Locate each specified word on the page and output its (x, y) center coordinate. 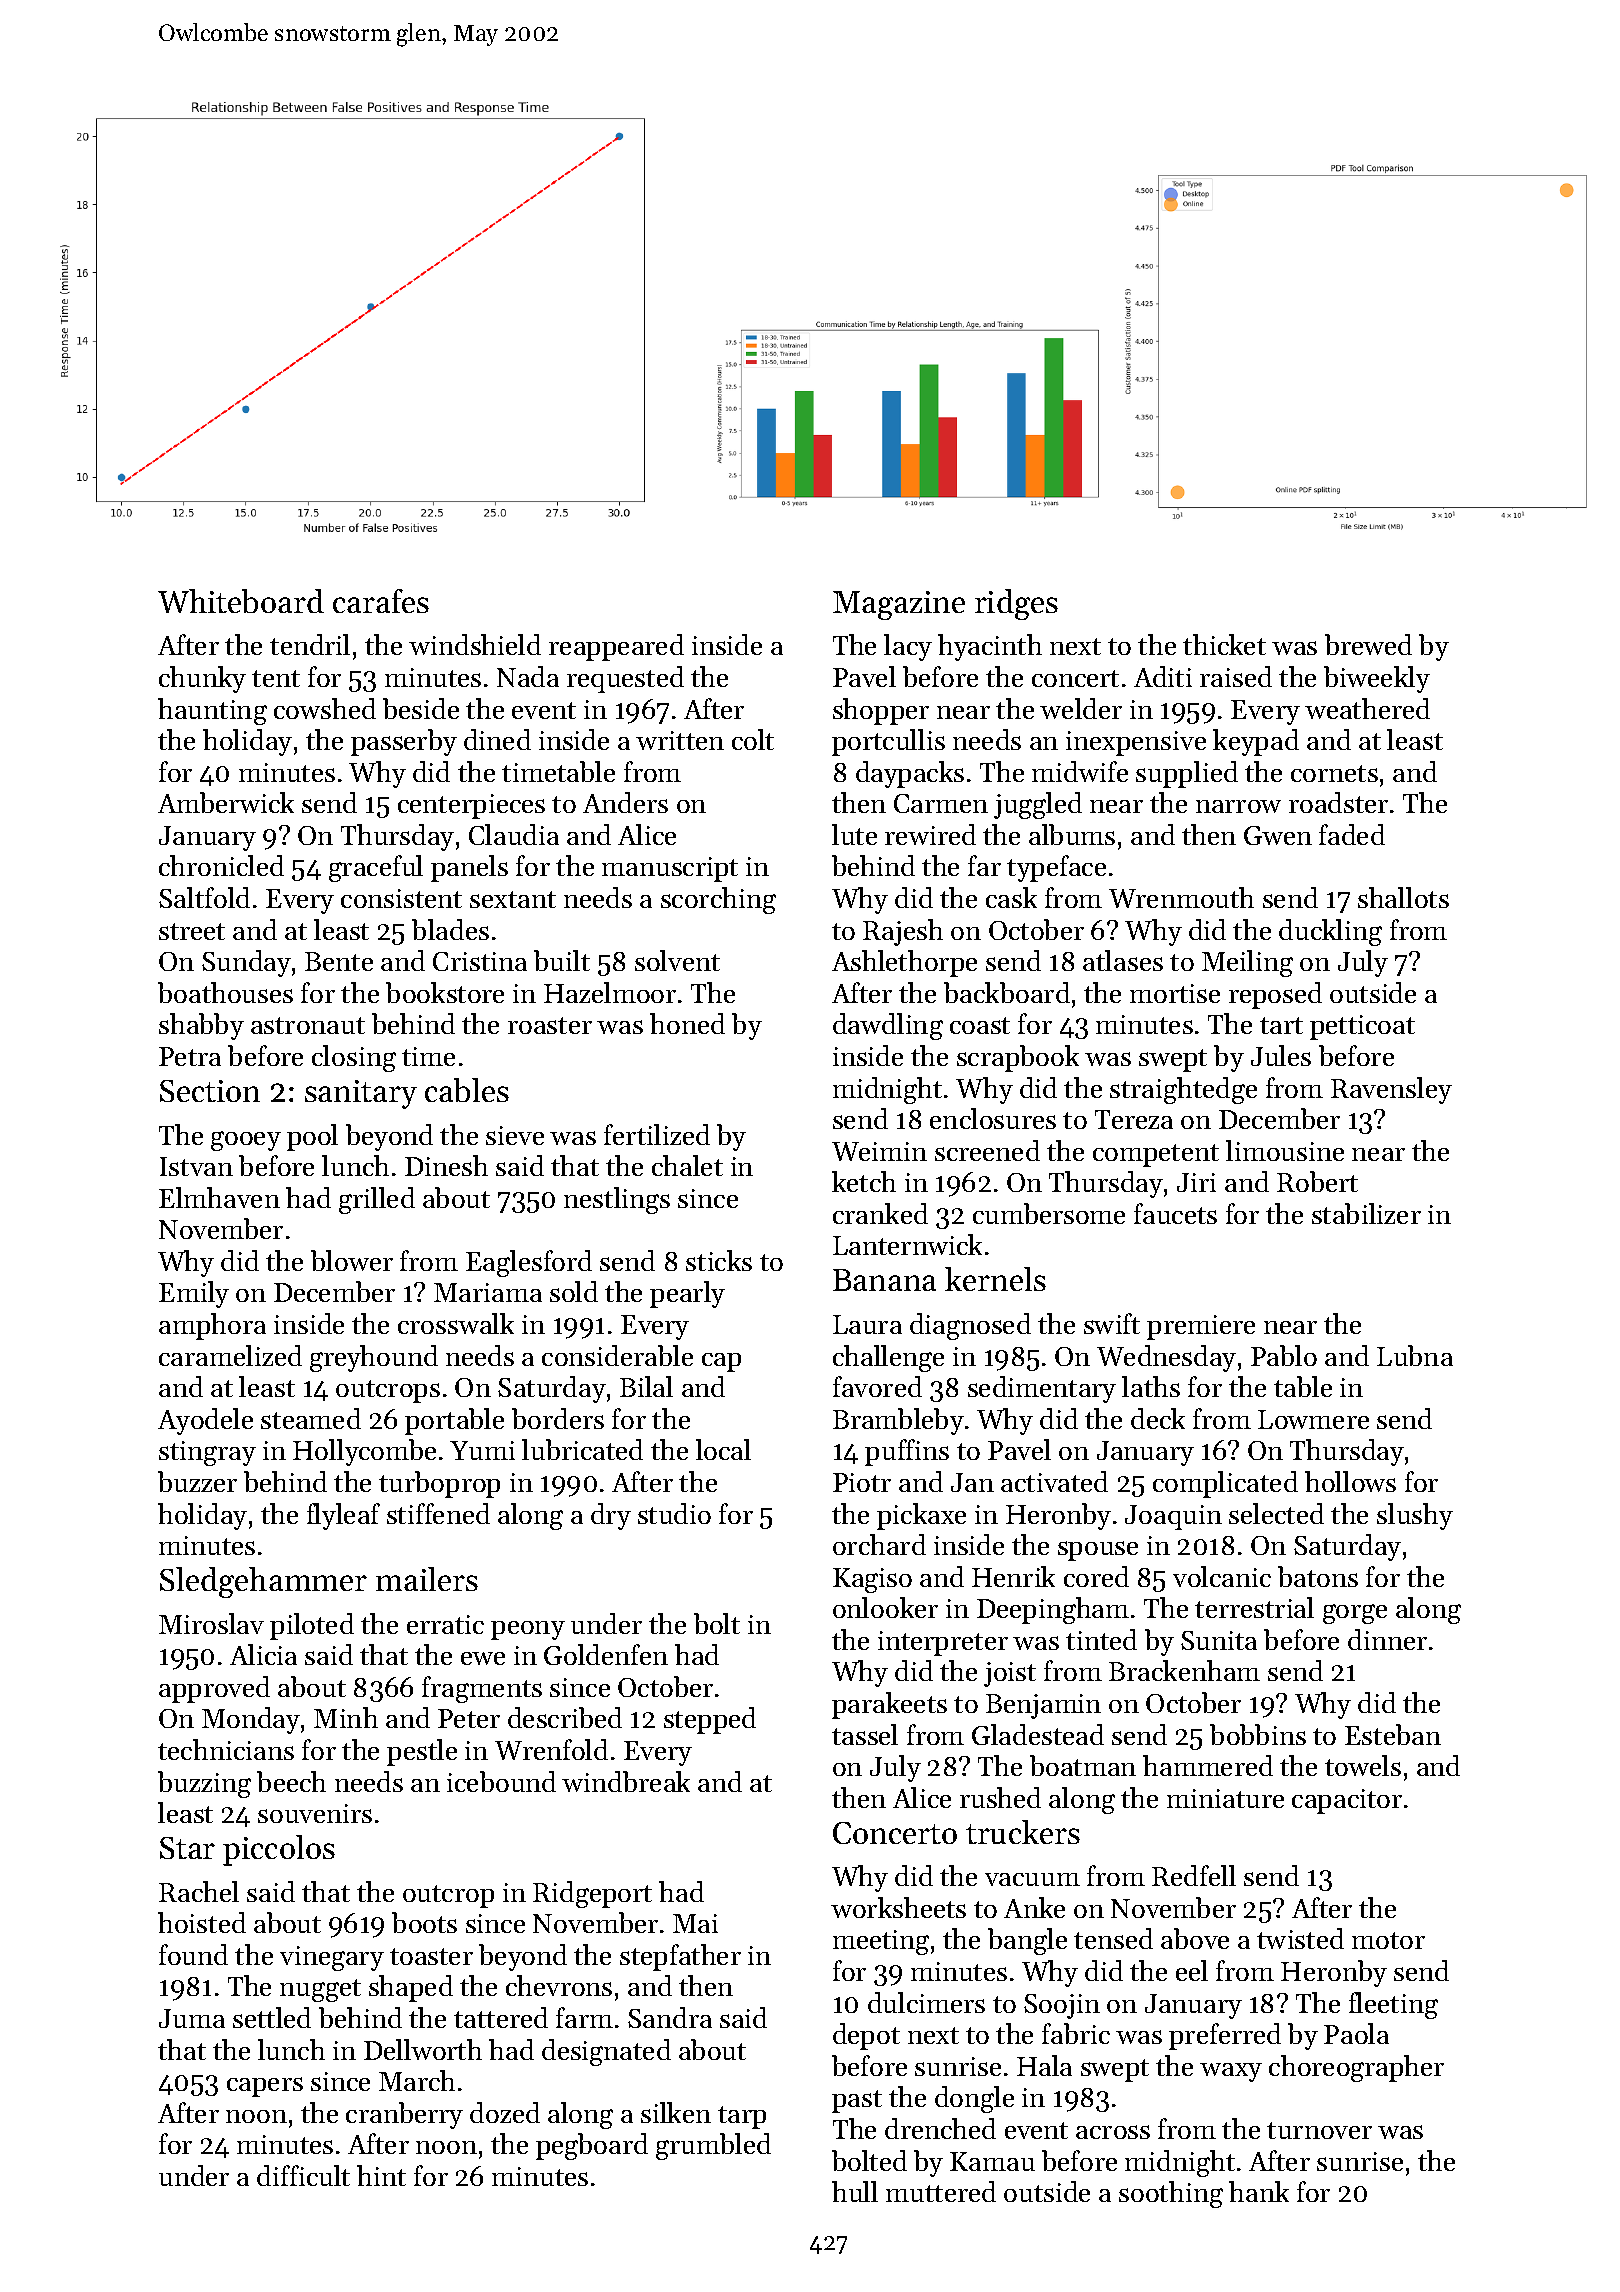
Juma (192, 2018)
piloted (312, 1626)
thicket (1224, 644)
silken (676, 2112)
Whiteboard (241, 601)
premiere (1201, 1327)
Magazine (899, 605)
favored (877, 1386)
